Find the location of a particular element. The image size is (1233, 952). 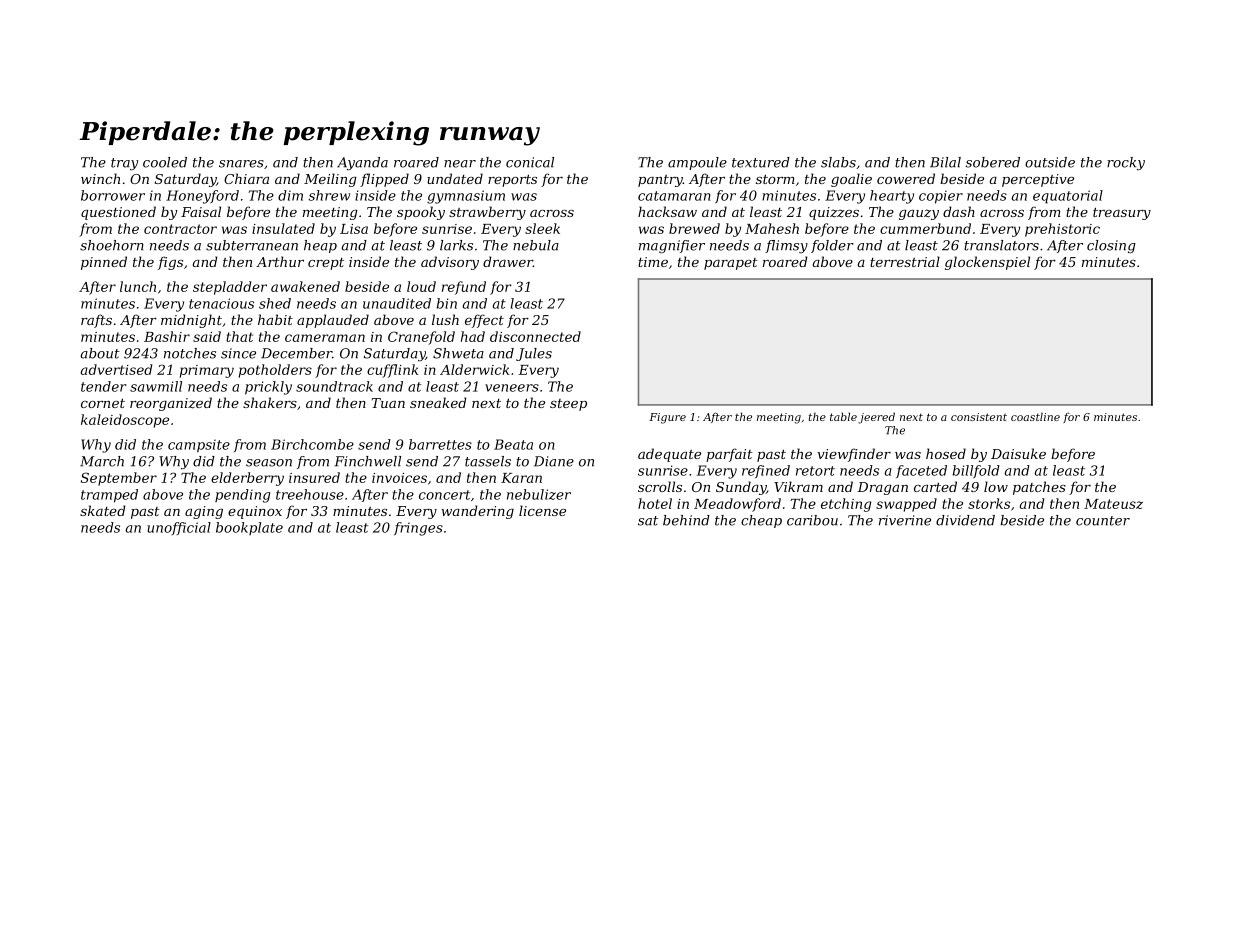

Jules is located at coordinates (534, 354).
